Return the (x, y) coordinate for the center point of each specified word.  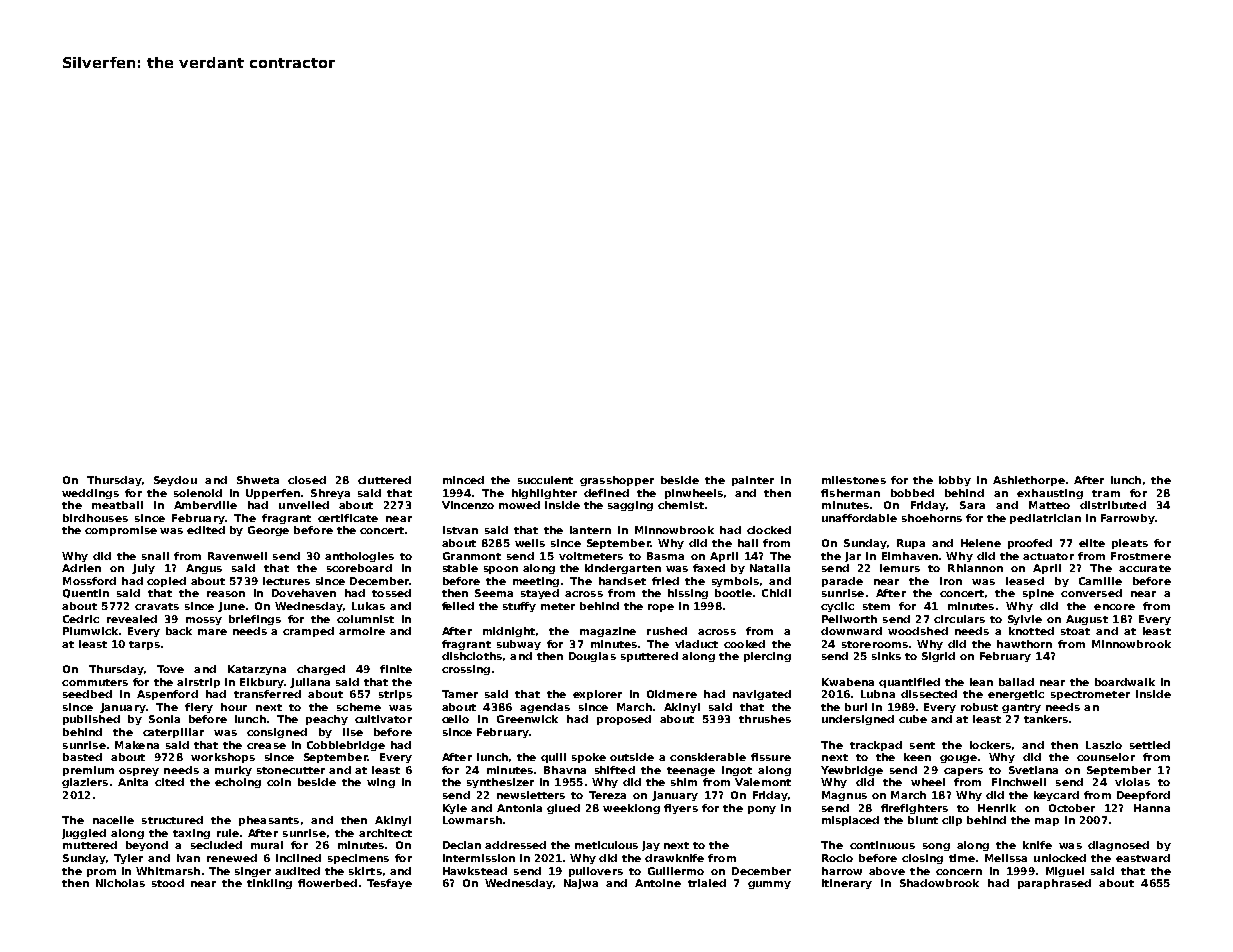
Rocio (837, 858)
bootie (733, 593)
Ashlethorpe (1029, 481)
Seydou (175, 481)
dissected (929, 694)
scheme (359, 707)
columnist (365, 619)
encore (1114, 607)
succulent (545, 480)
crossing (466, 670)
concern (959, 872)
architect (385, 833)
